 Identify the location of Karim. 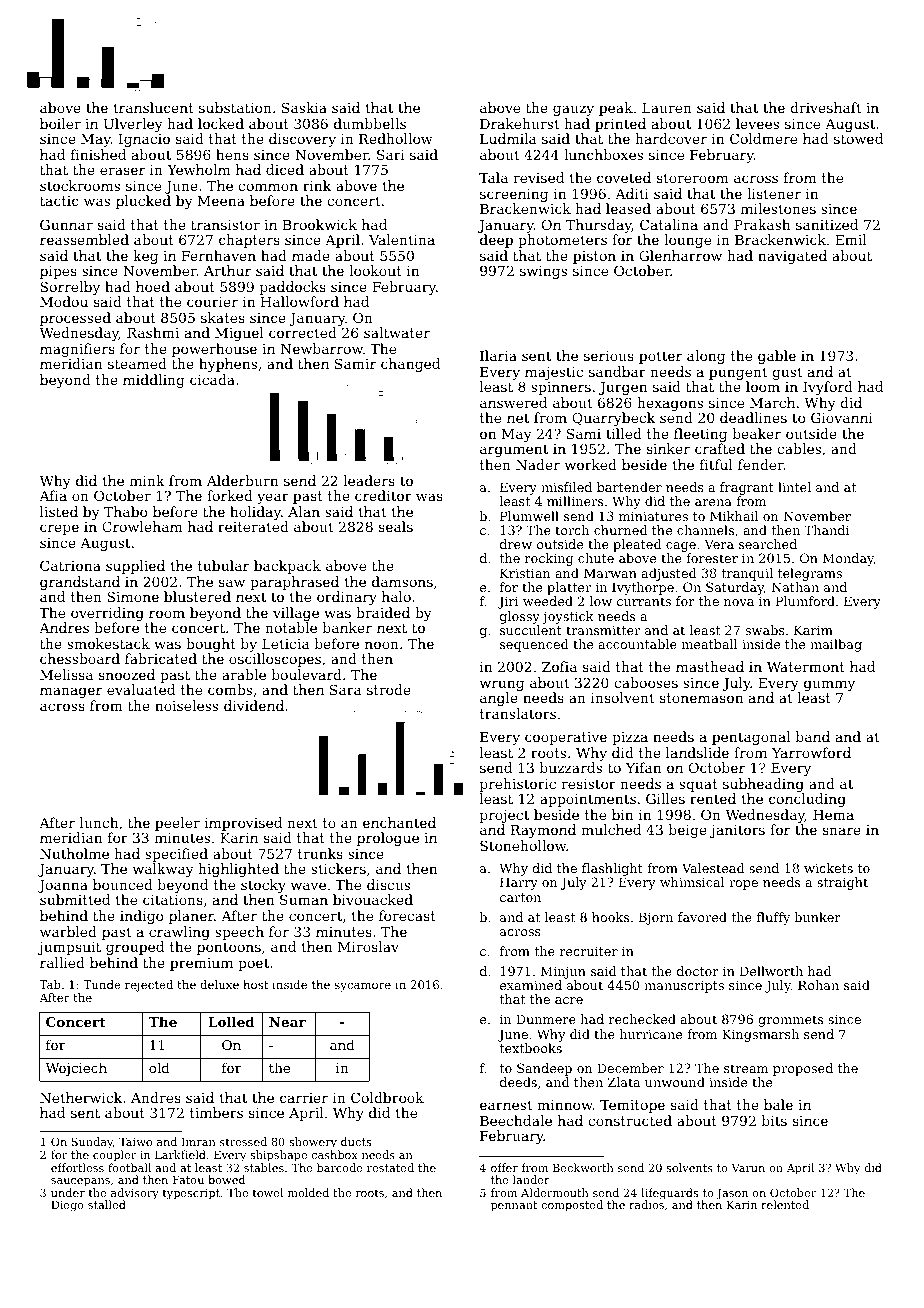
(813, 630).
